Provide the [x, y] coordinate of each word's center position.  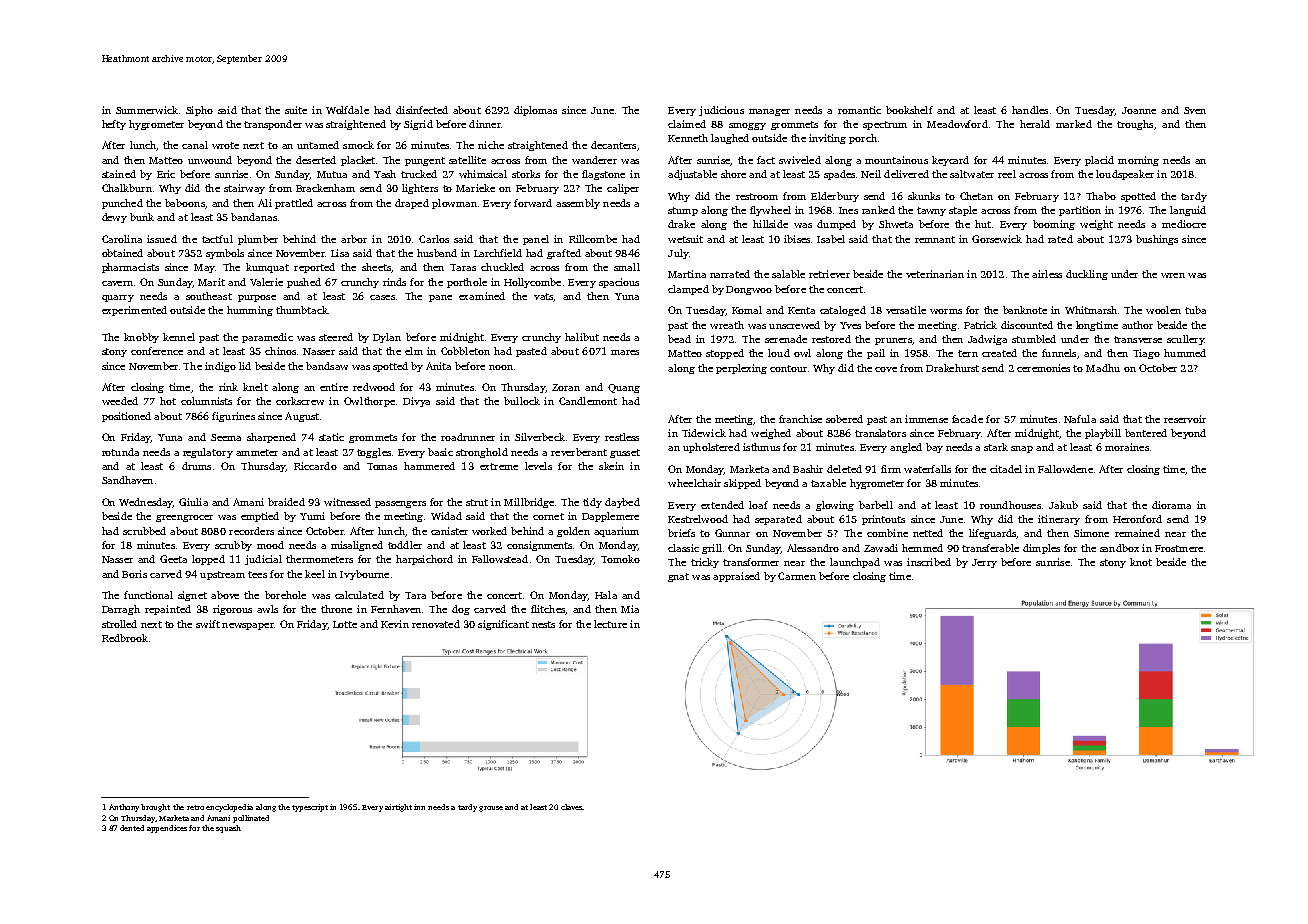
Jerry [984, 563]
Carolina [122, 239]
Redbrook [125, 638]
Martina [687, 274]
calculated [359, 595]
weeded [120, 401]
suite [296, 110]
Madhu [1103, 368]
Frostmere [1179, 548]
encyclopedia [229, 808]
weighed [771, 434]
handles [1030, 110]
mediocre [1184, 224]
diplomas [535, 111]
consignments [539, 546]
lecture [610, 624]
